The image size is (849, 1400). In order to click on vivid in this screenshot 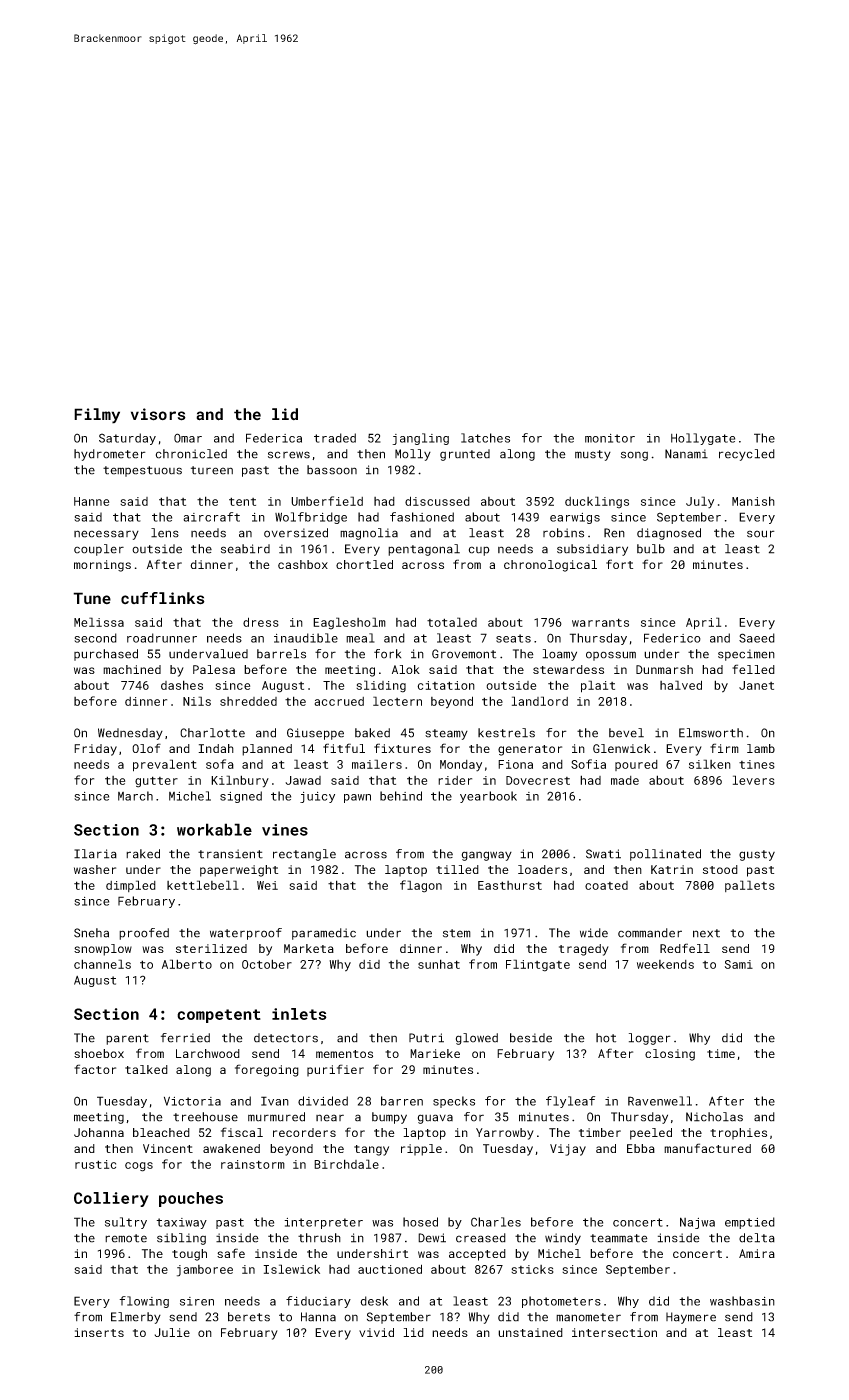, I will do `click(376, 1332)`.
